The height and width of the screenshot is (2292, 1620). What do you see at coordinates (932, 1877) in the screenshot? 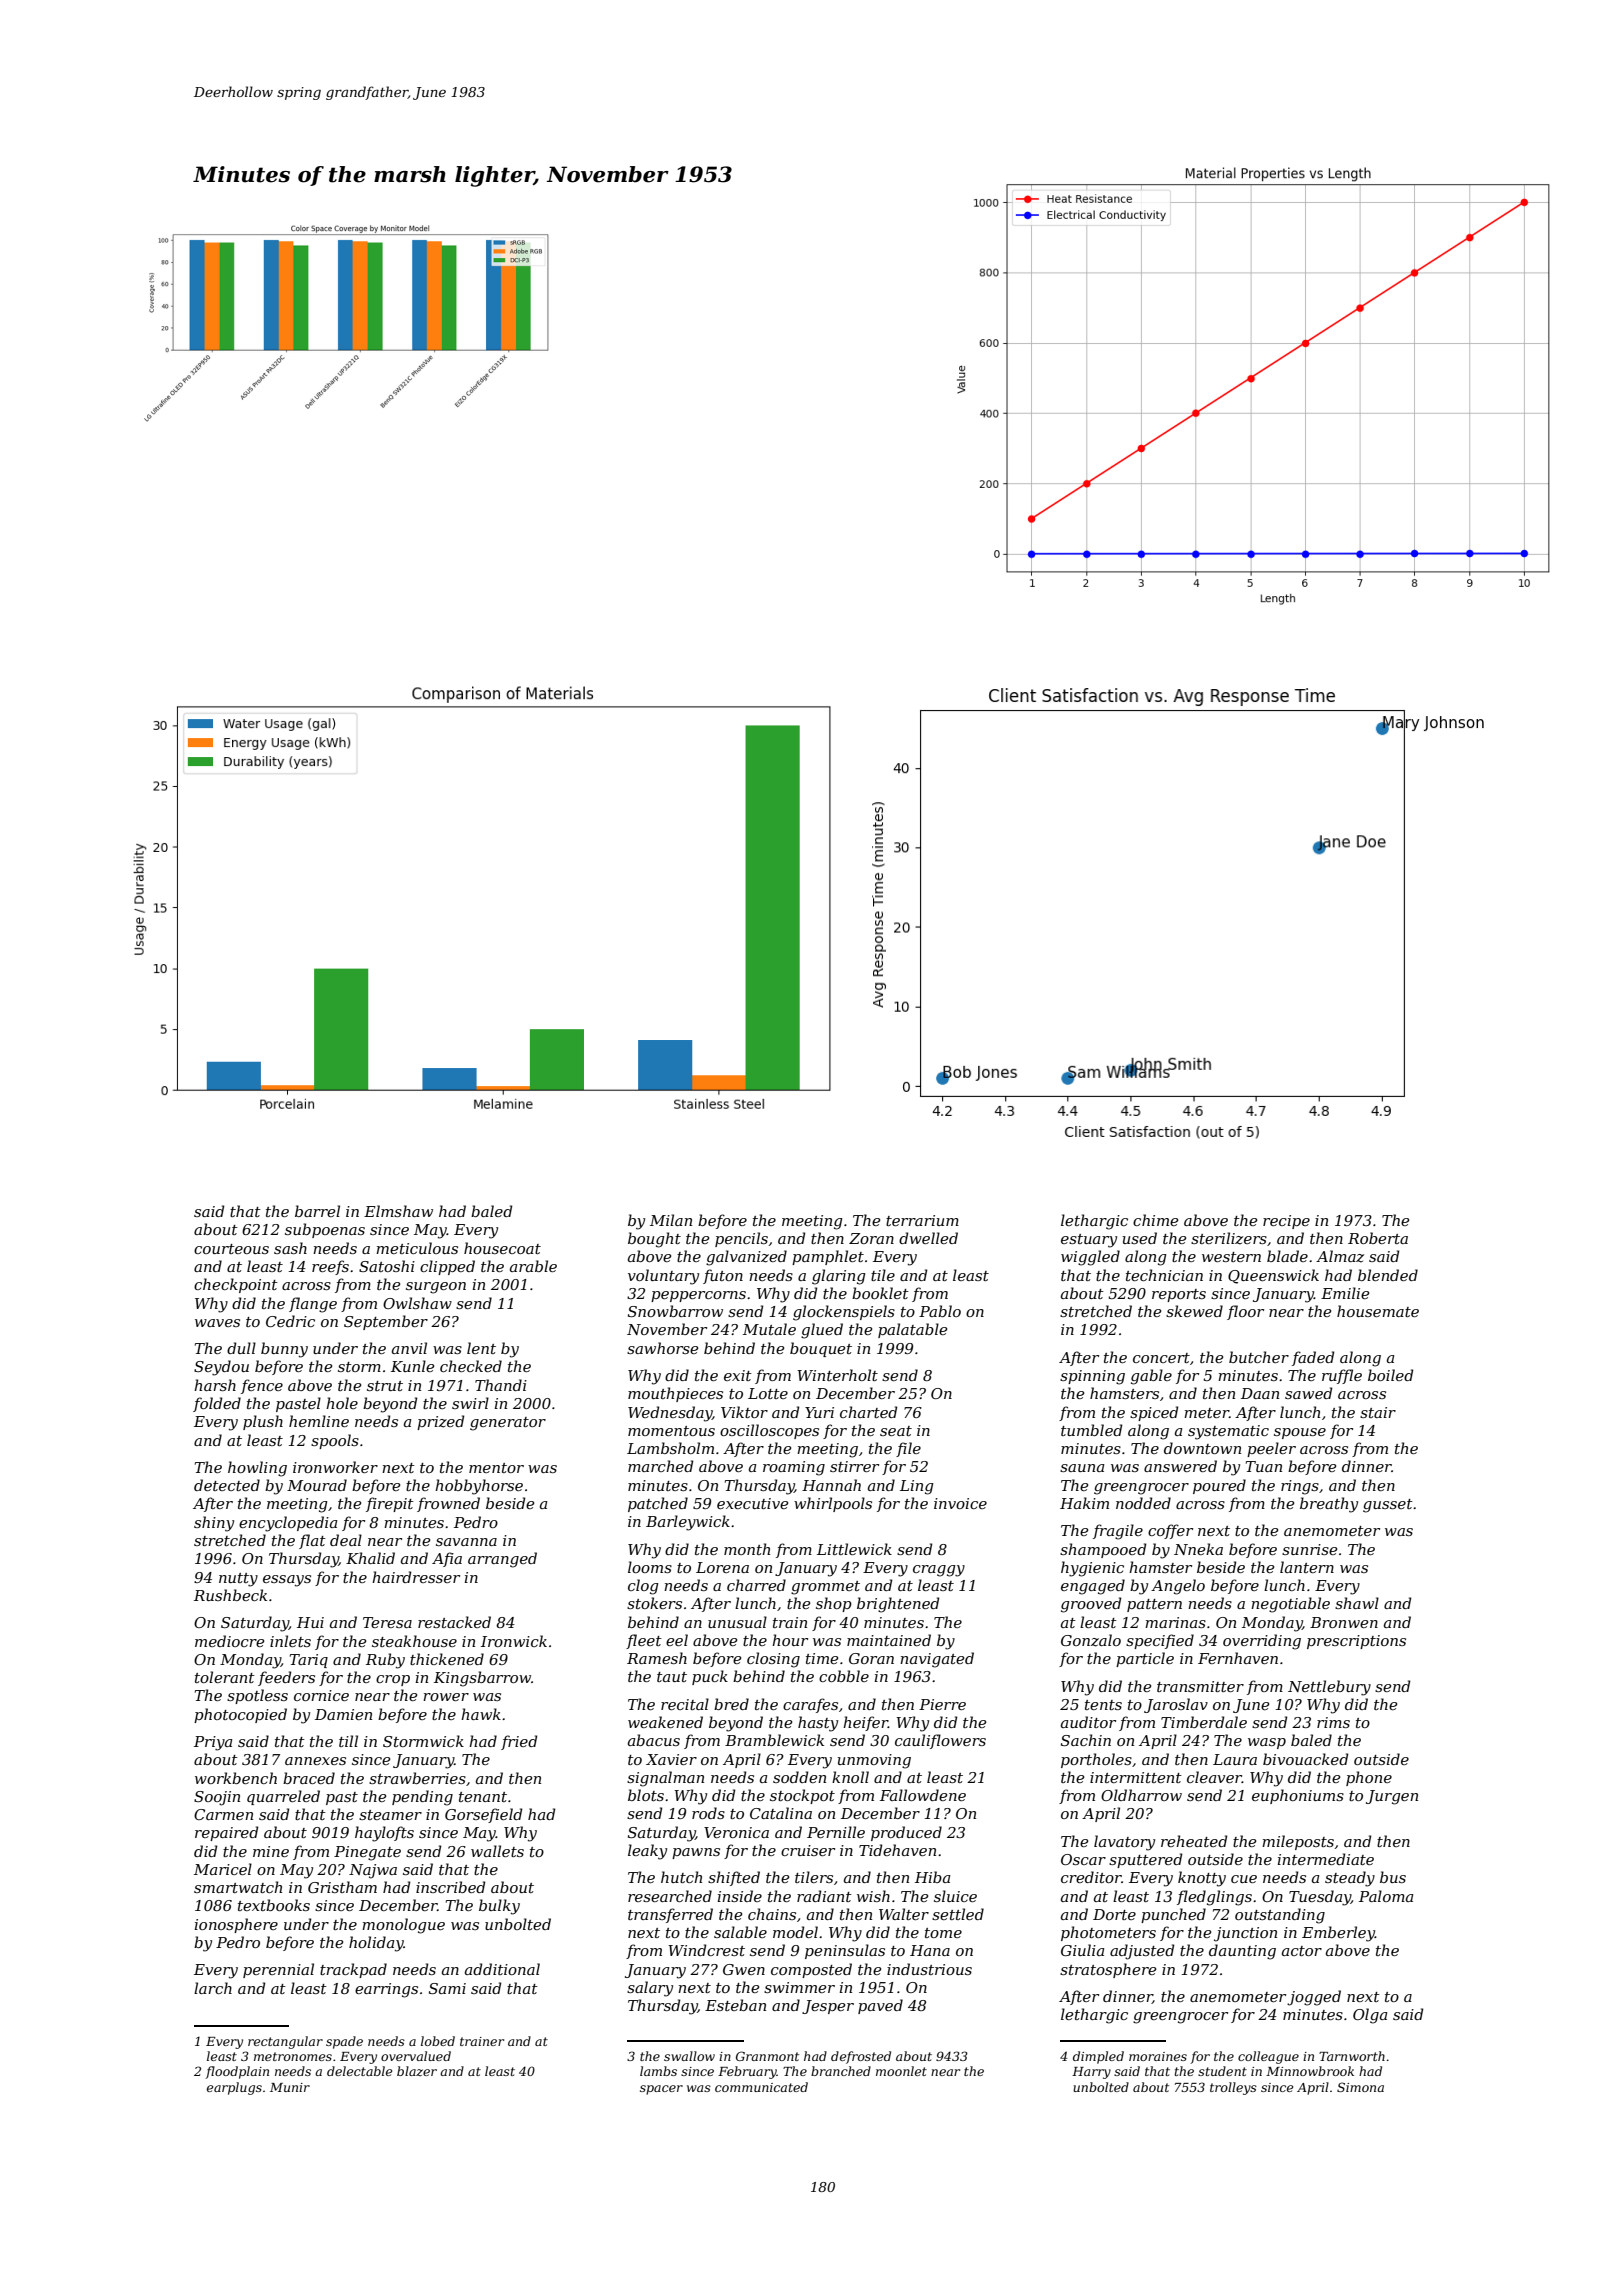
I see `Hiba` at bounding box center [932, 1877].
